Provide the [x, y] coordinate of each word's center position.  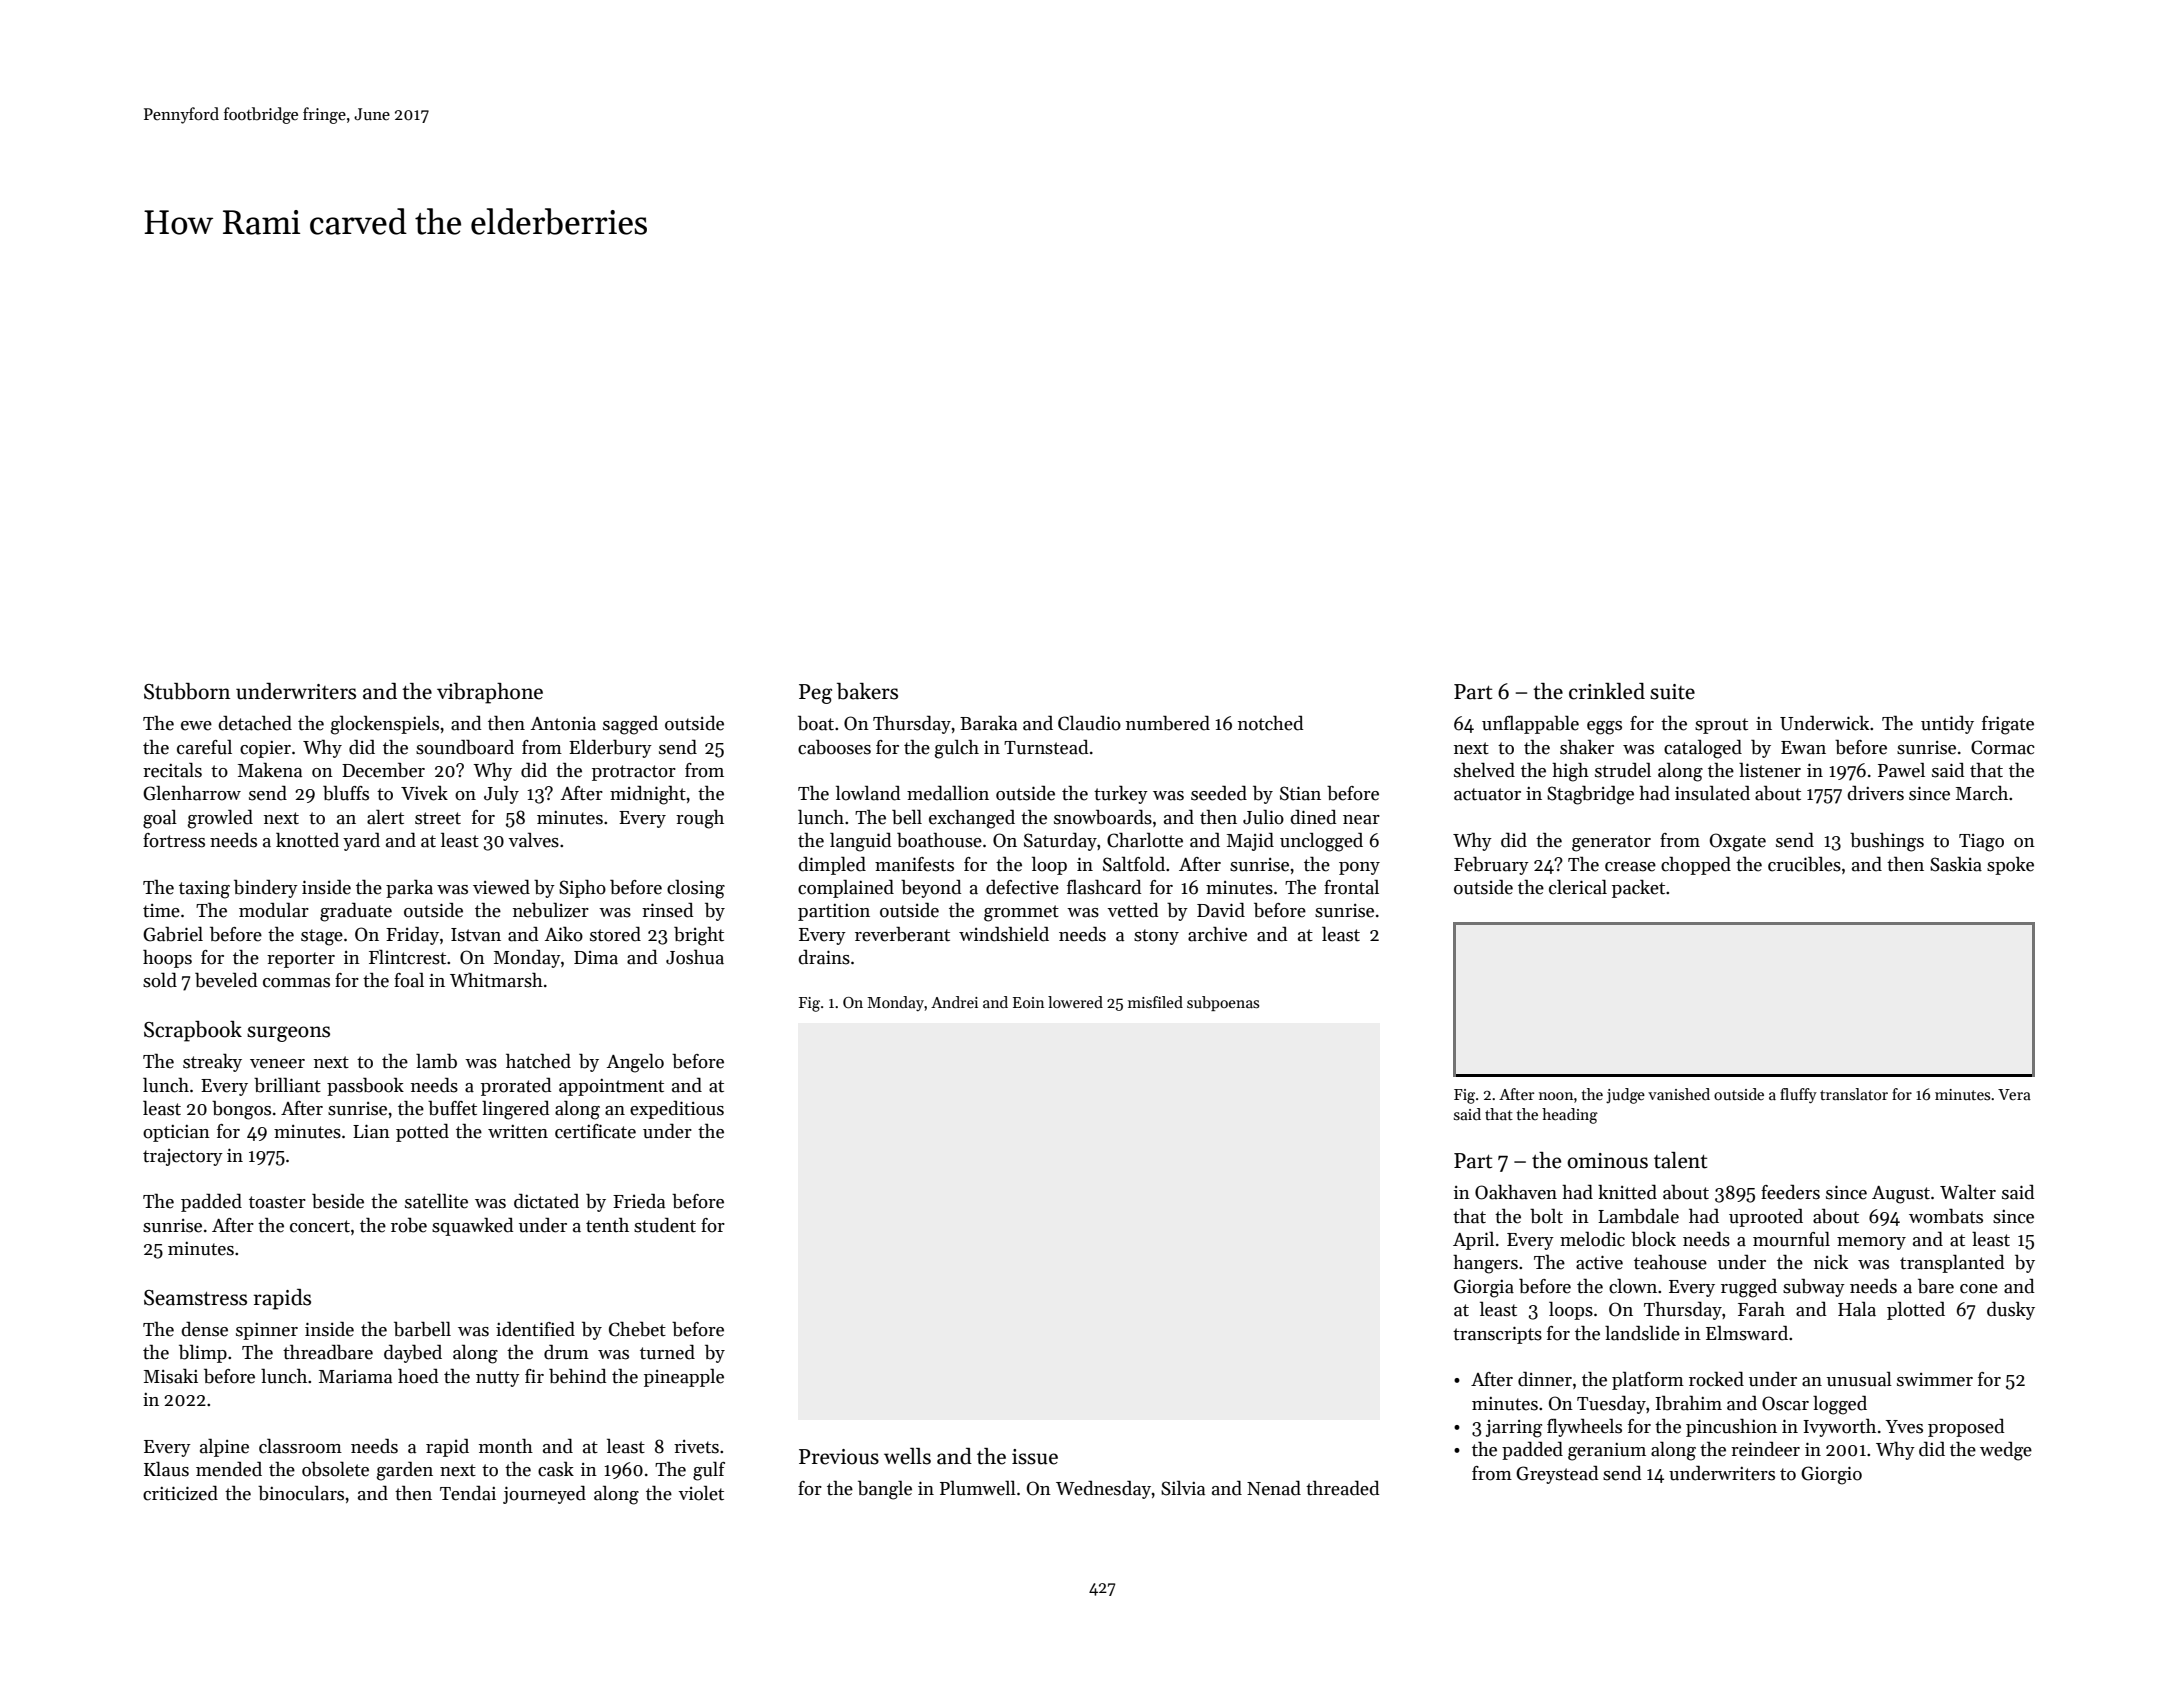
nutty [498, 1379]
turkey [1121, 794]
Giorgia [1484, 1288]
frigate [2008, 725]
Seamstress [195, 1298]
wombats [1946, 1216]
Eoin [1028, 1002]
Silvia [1183, 1488]
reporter [301, 960]
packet [1638, 888]
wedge [2006, 1451]
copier [265, 749]
